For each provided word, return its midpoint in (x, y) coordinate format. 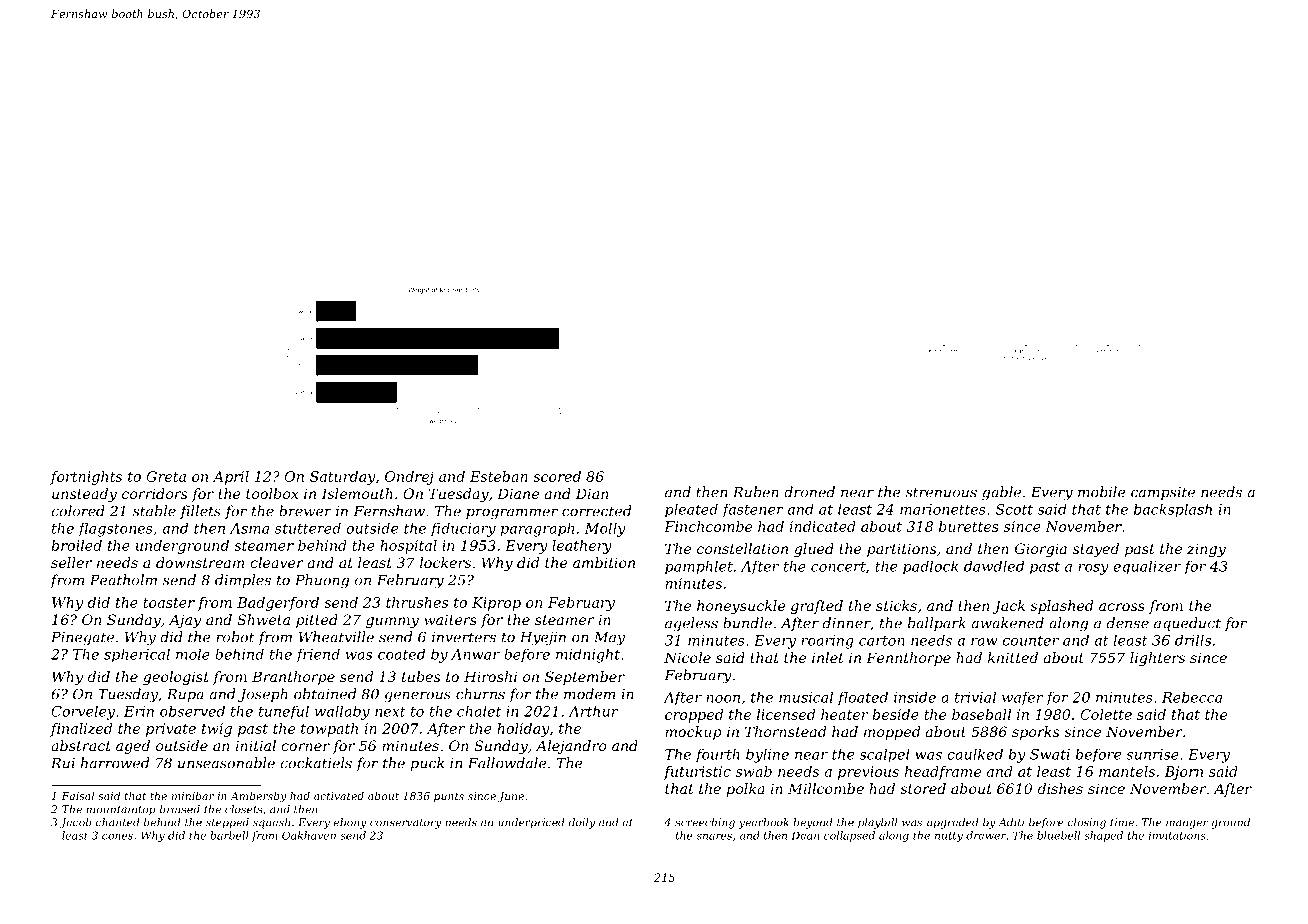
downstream (200, 562)
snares (714, 836)
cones (117, 837)
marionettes (943, 509)
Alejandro (571, 747)
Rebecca (1192, 697)
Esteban (499, 476)
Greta (166, 476)
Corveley (83, 713)
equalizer (1147, 567)
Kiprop (496, 604)
